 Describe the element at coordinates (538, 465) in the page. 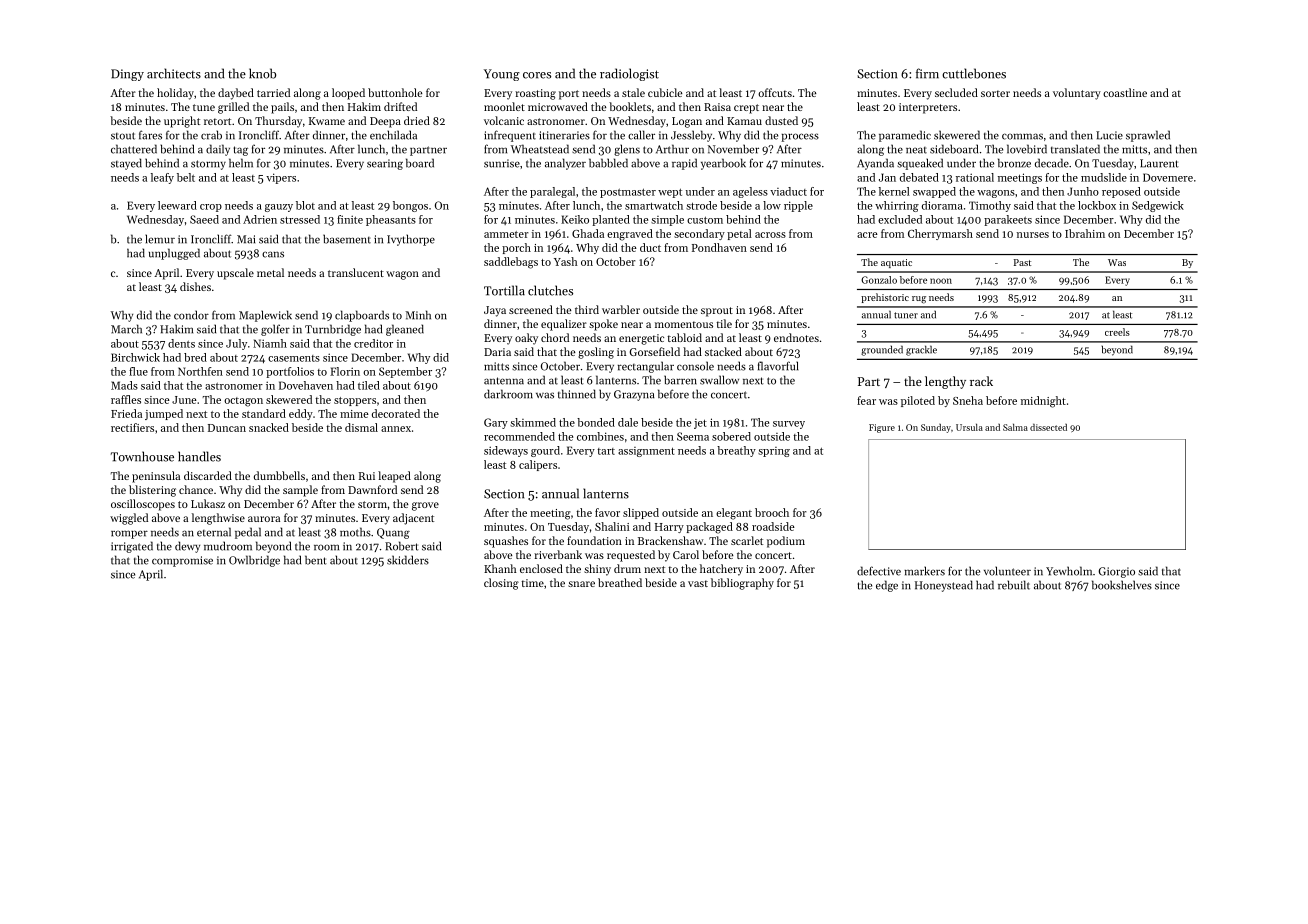

I see `calipers` at that location.
